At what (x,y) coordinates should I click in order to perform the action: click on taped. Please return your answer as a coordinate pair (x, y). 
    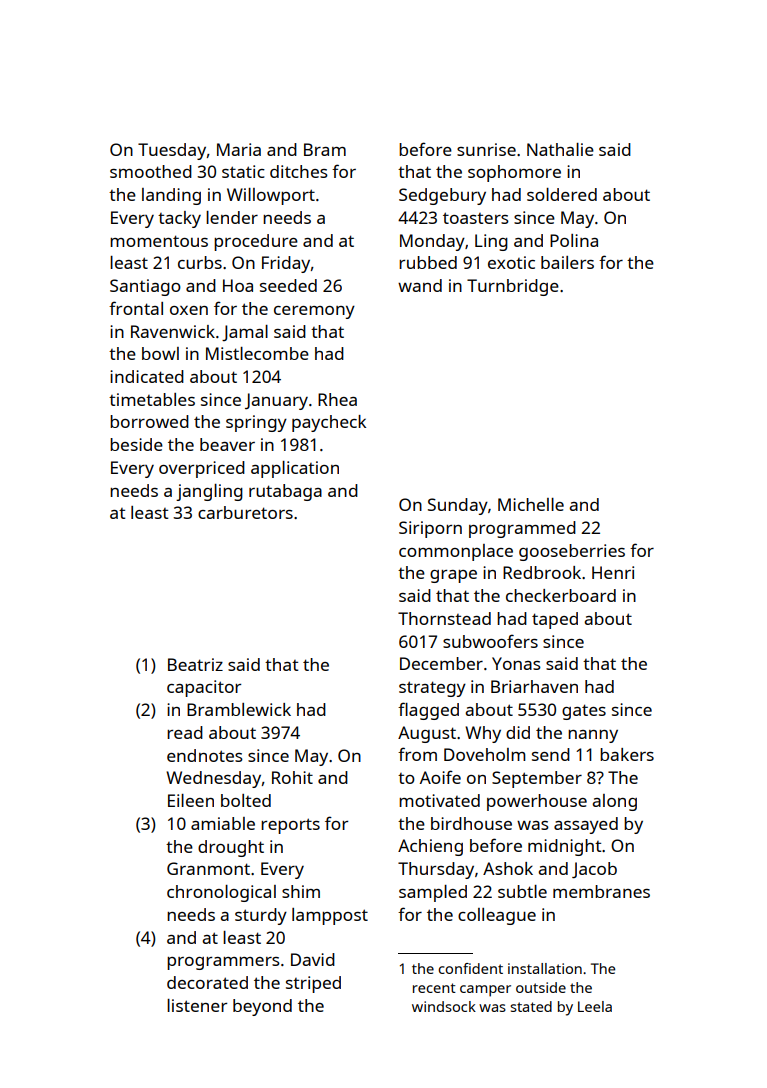
    Looking at the image, I should click on (555, 620).
